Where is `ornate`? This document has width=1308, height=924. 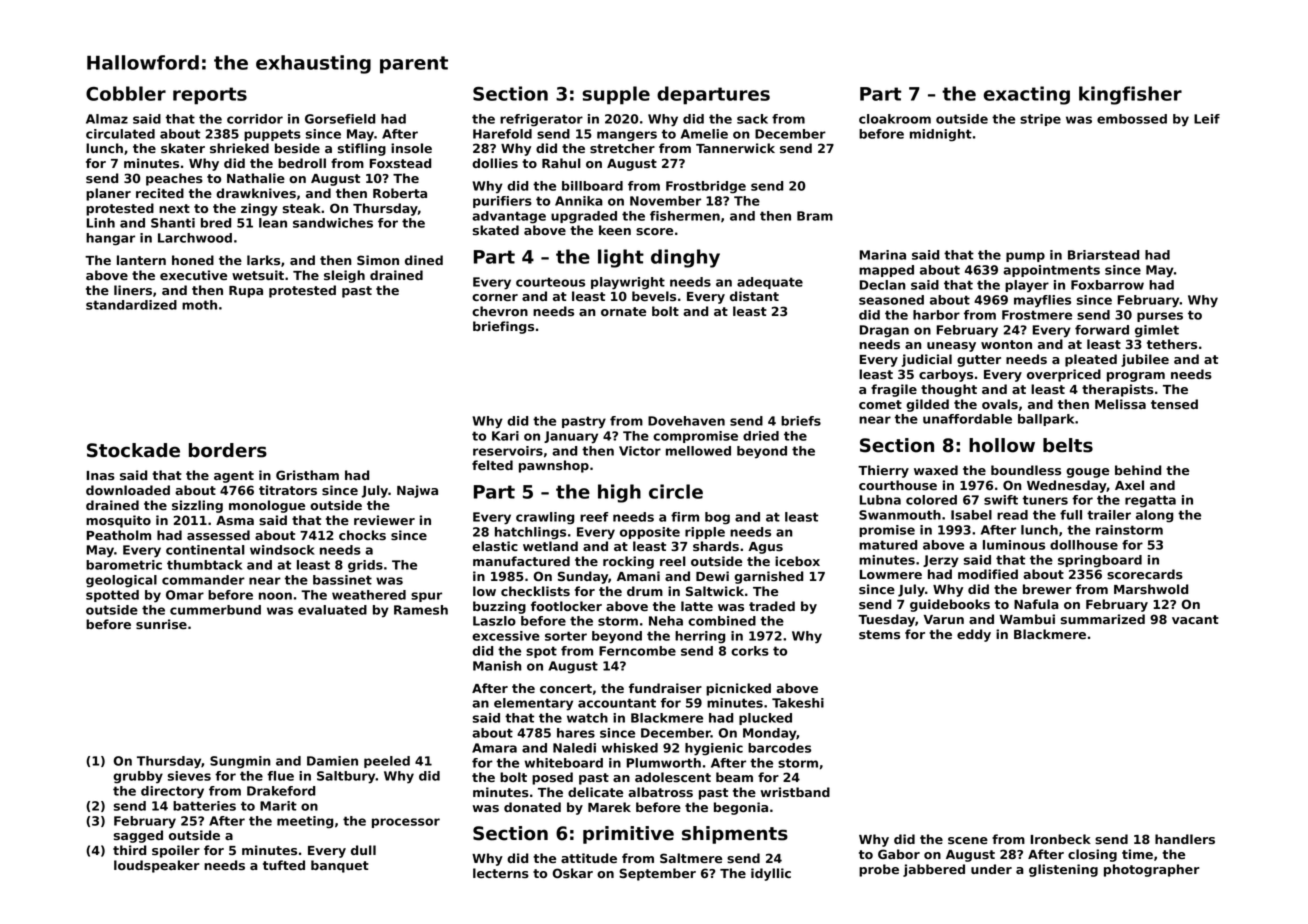 ornate is located at coordinates (623, 311).
